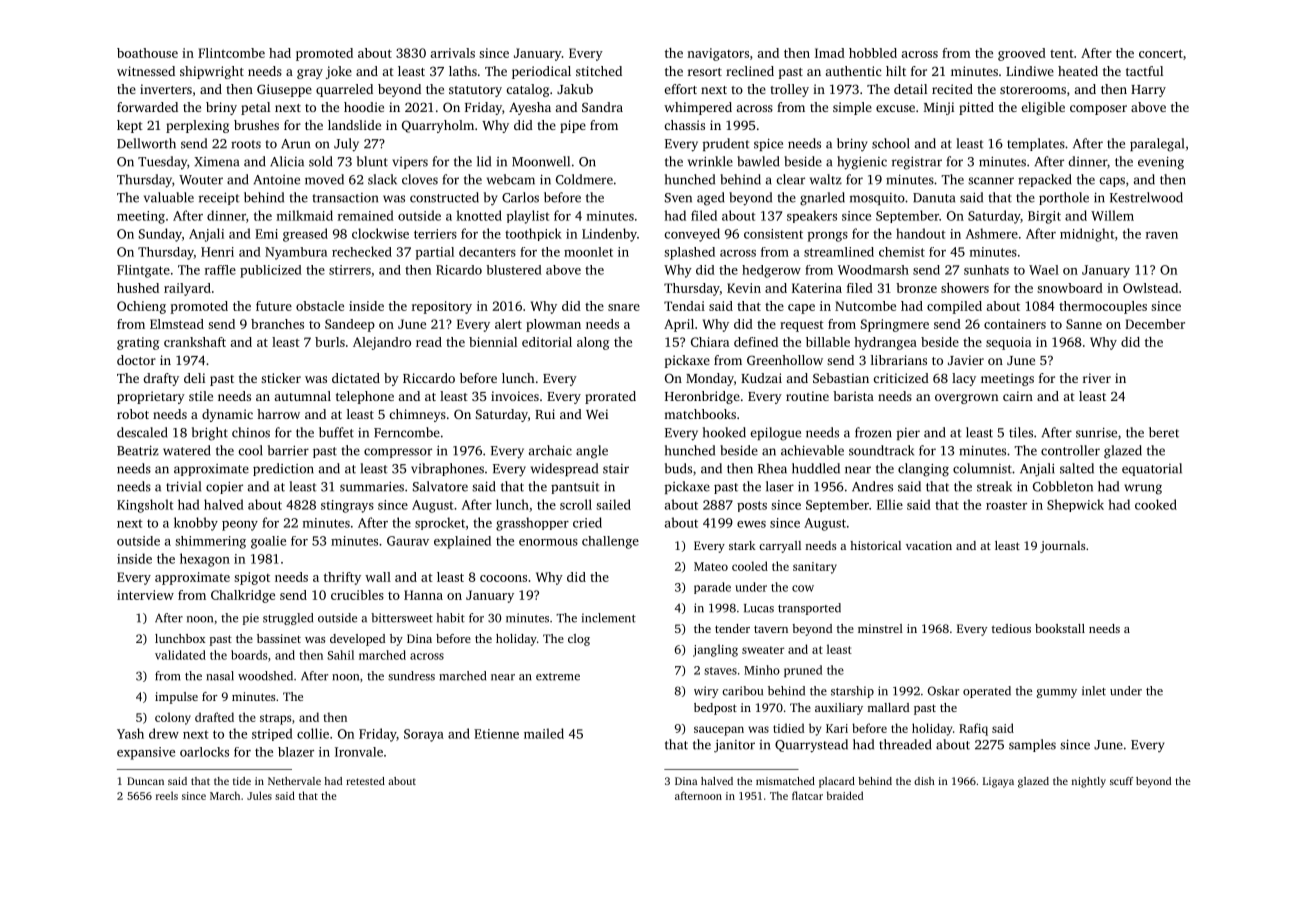  What do you see at coordinates (284, 90) in the document?
I see `Giuseppe` at bounding box center [284, 90].
